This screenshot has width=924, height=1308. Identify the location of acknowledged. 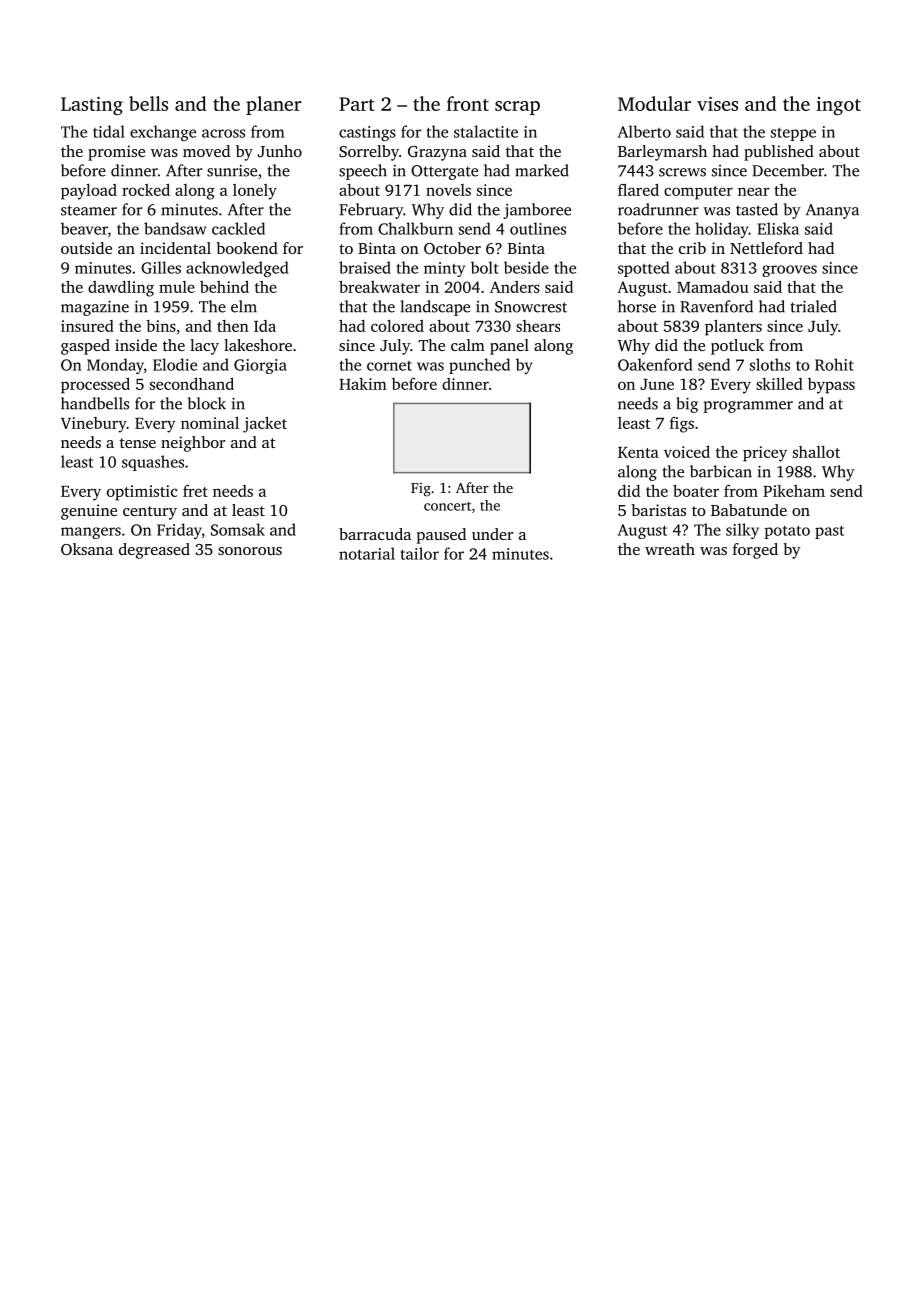
(237, 269).
